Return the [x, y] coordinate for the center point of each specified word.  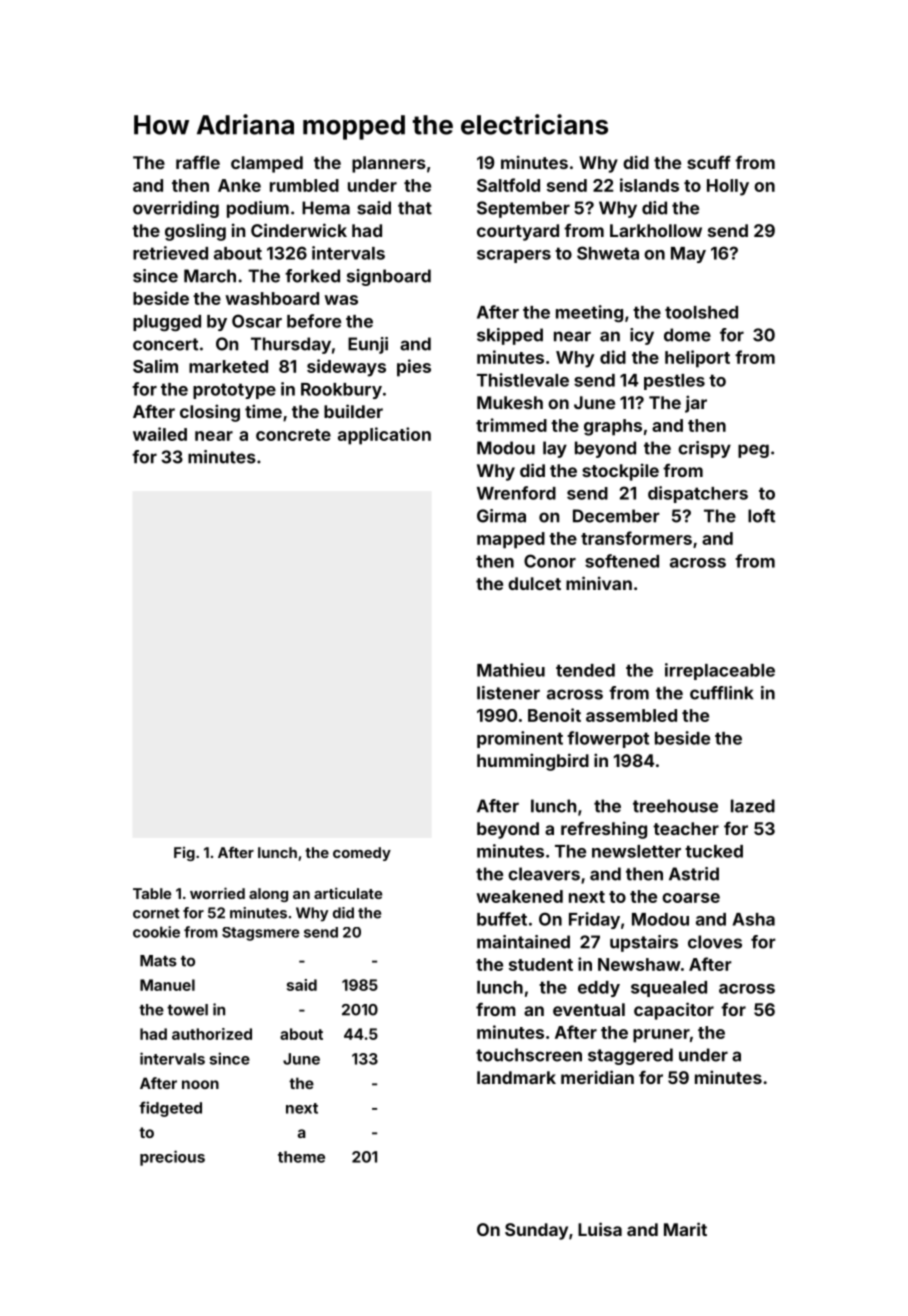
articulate [348, 893]
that [415, 208]
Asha [754, 919]
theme [301, 1157]
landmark [516, 1077]
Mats [158, 961]
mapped [511, 540]
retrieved [170, 253]
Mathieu [511, 670]
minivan [599, 583]
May [688, 255]
